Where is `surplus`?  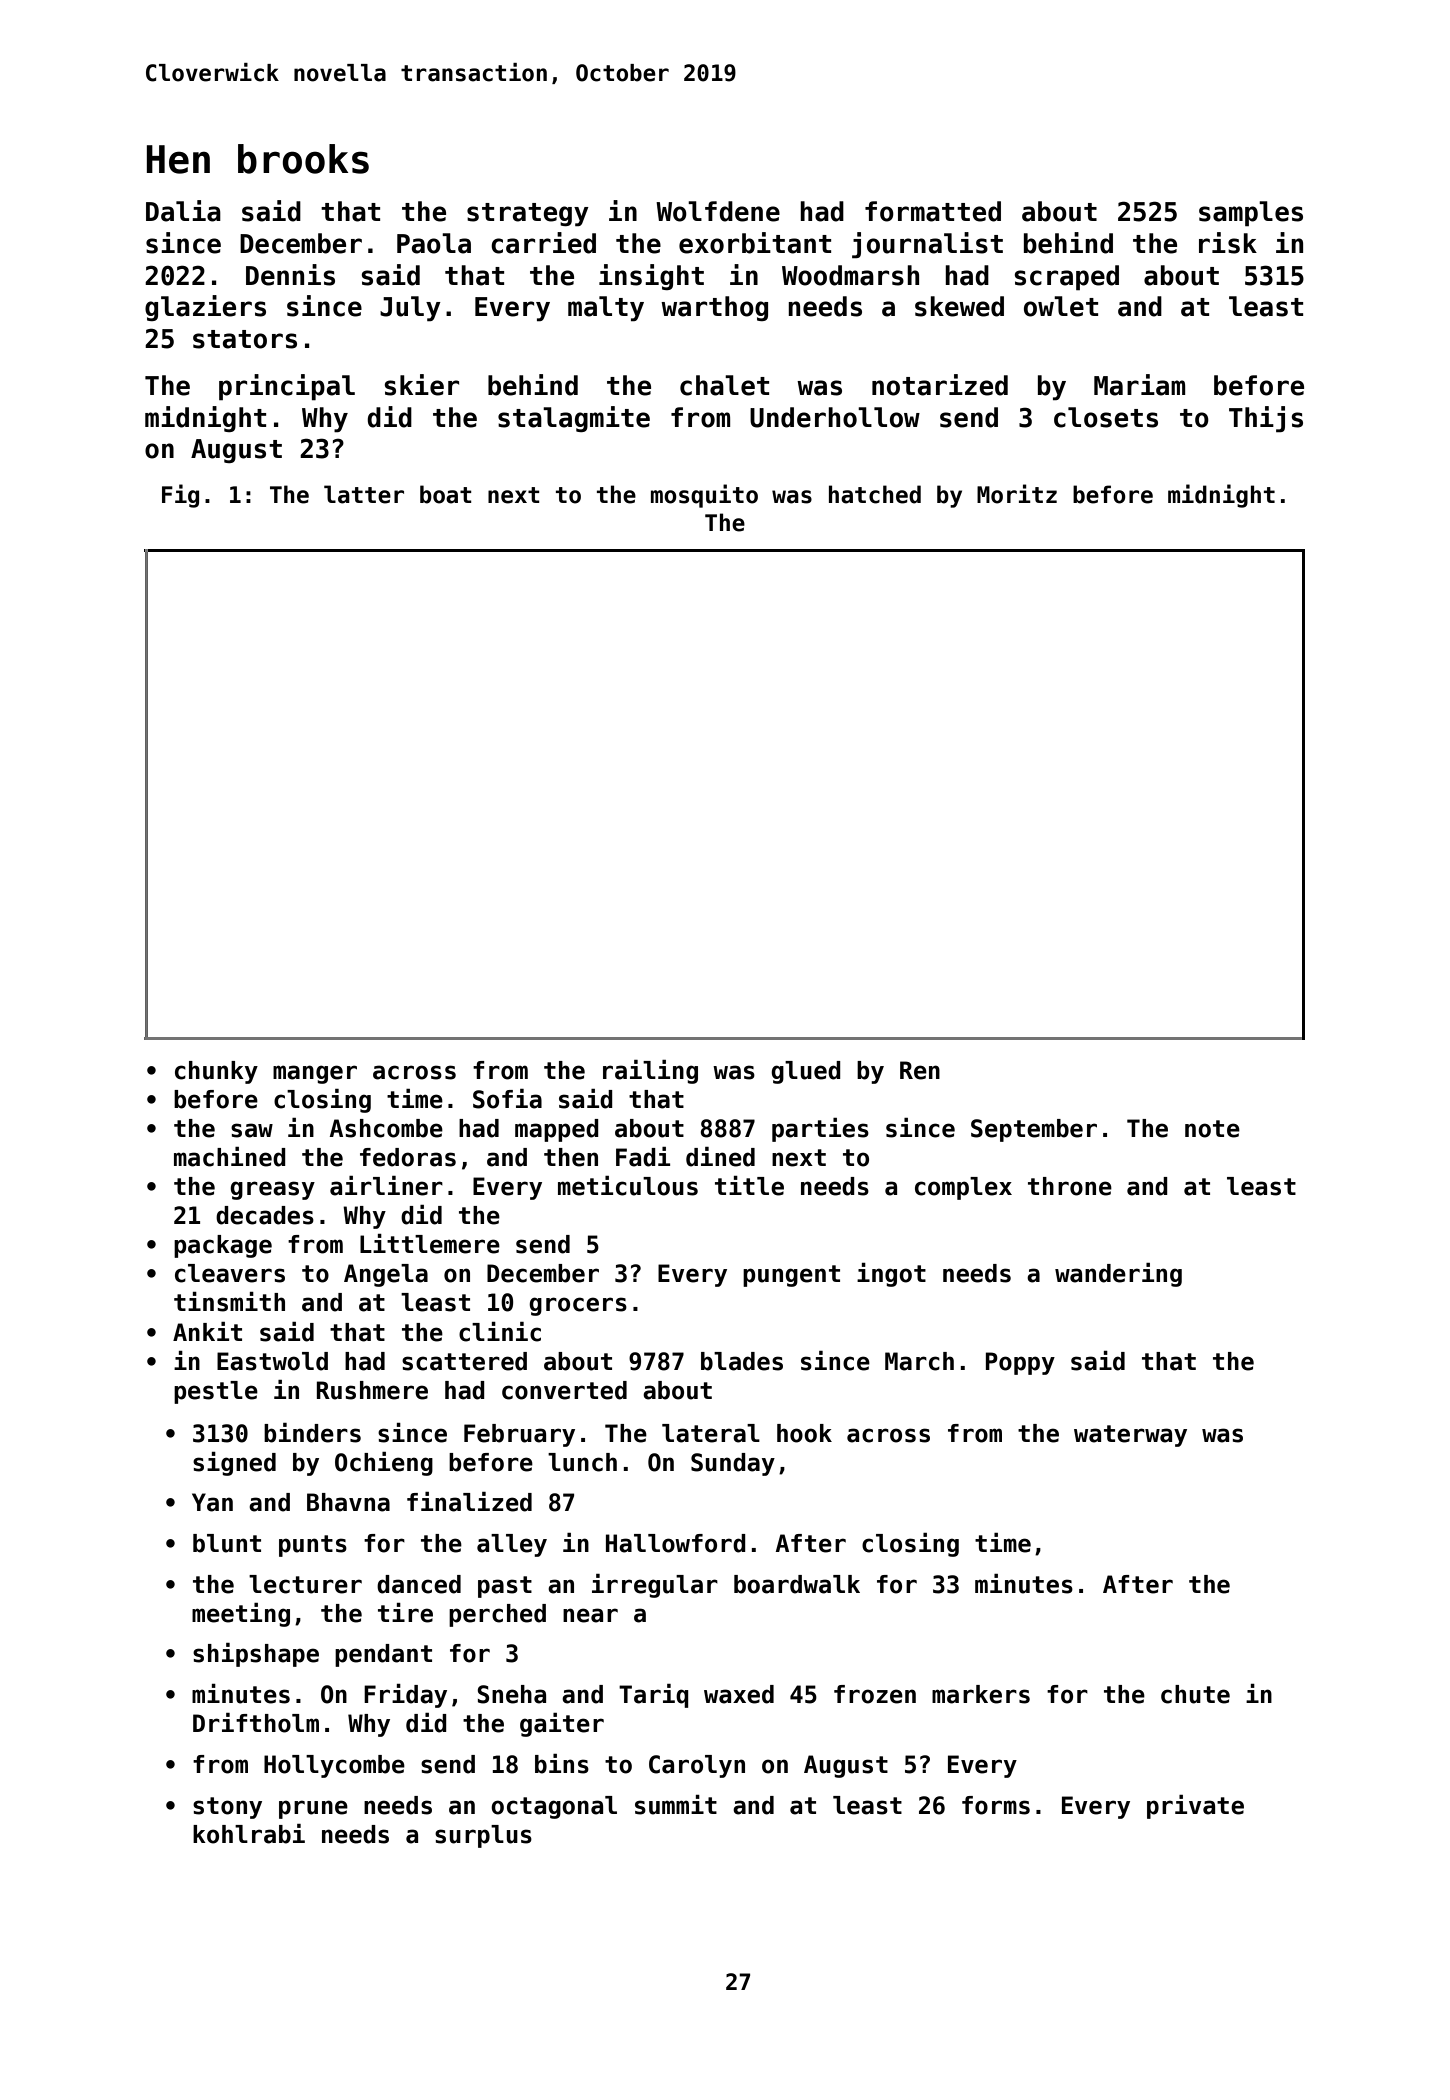 surplus is located at coordinates (483, 1836).
